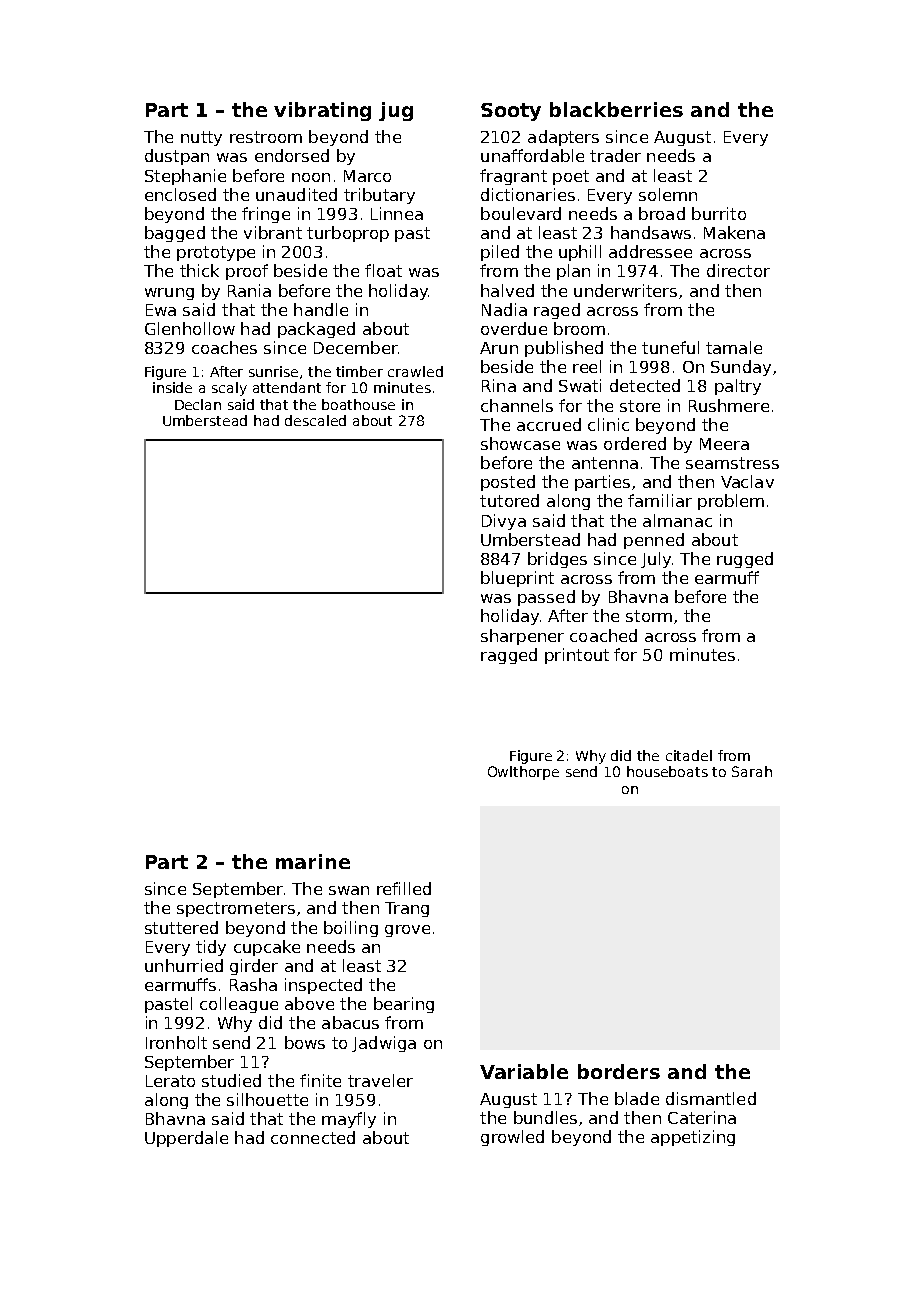 The height and width of the screenshot is (1311, 924). Describe the element at coordinates (616, 109) in the screenshot. I see `blackberries` at that location.
